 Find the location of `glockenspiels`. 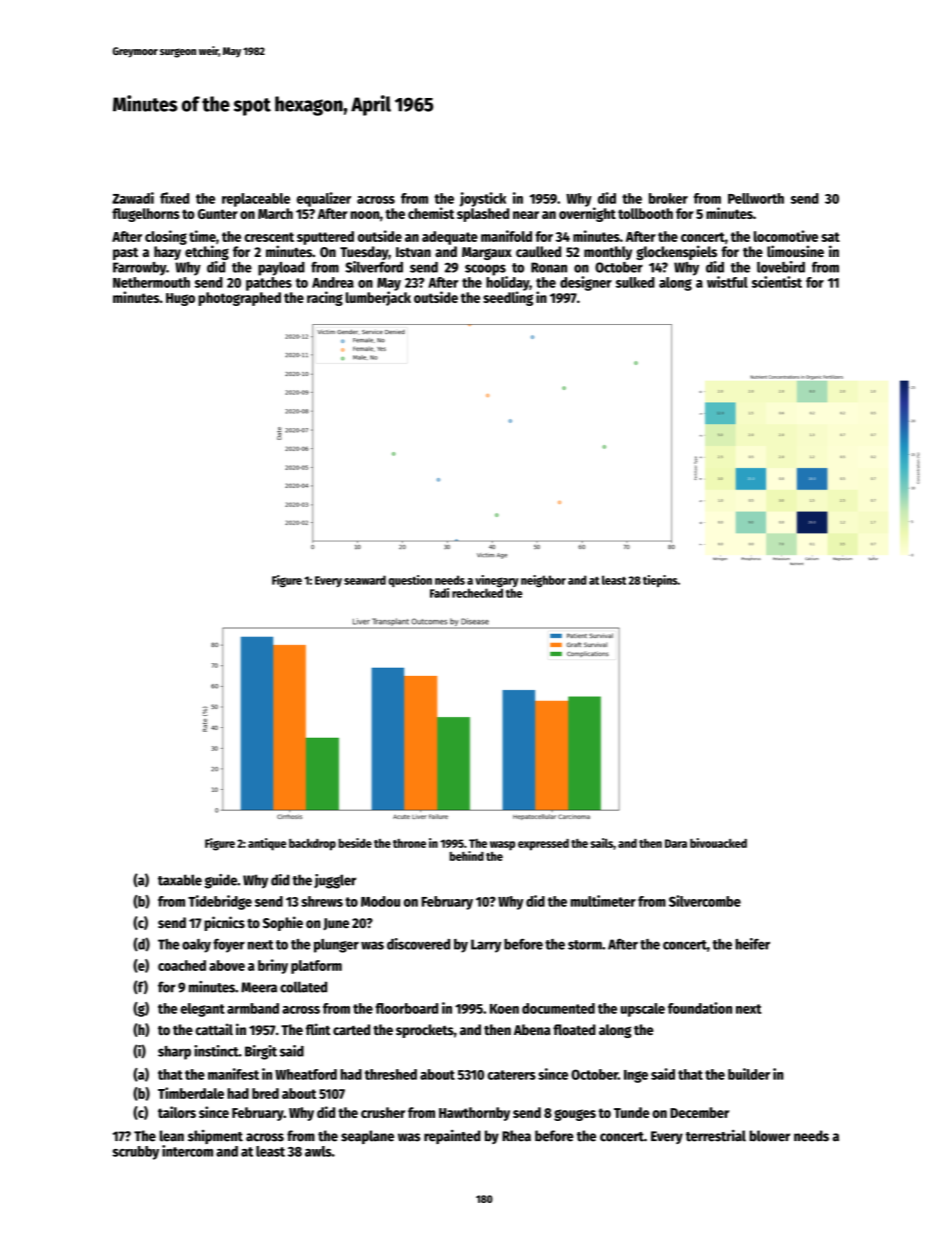

glockenspiels is located at coordinates (676, 252).
